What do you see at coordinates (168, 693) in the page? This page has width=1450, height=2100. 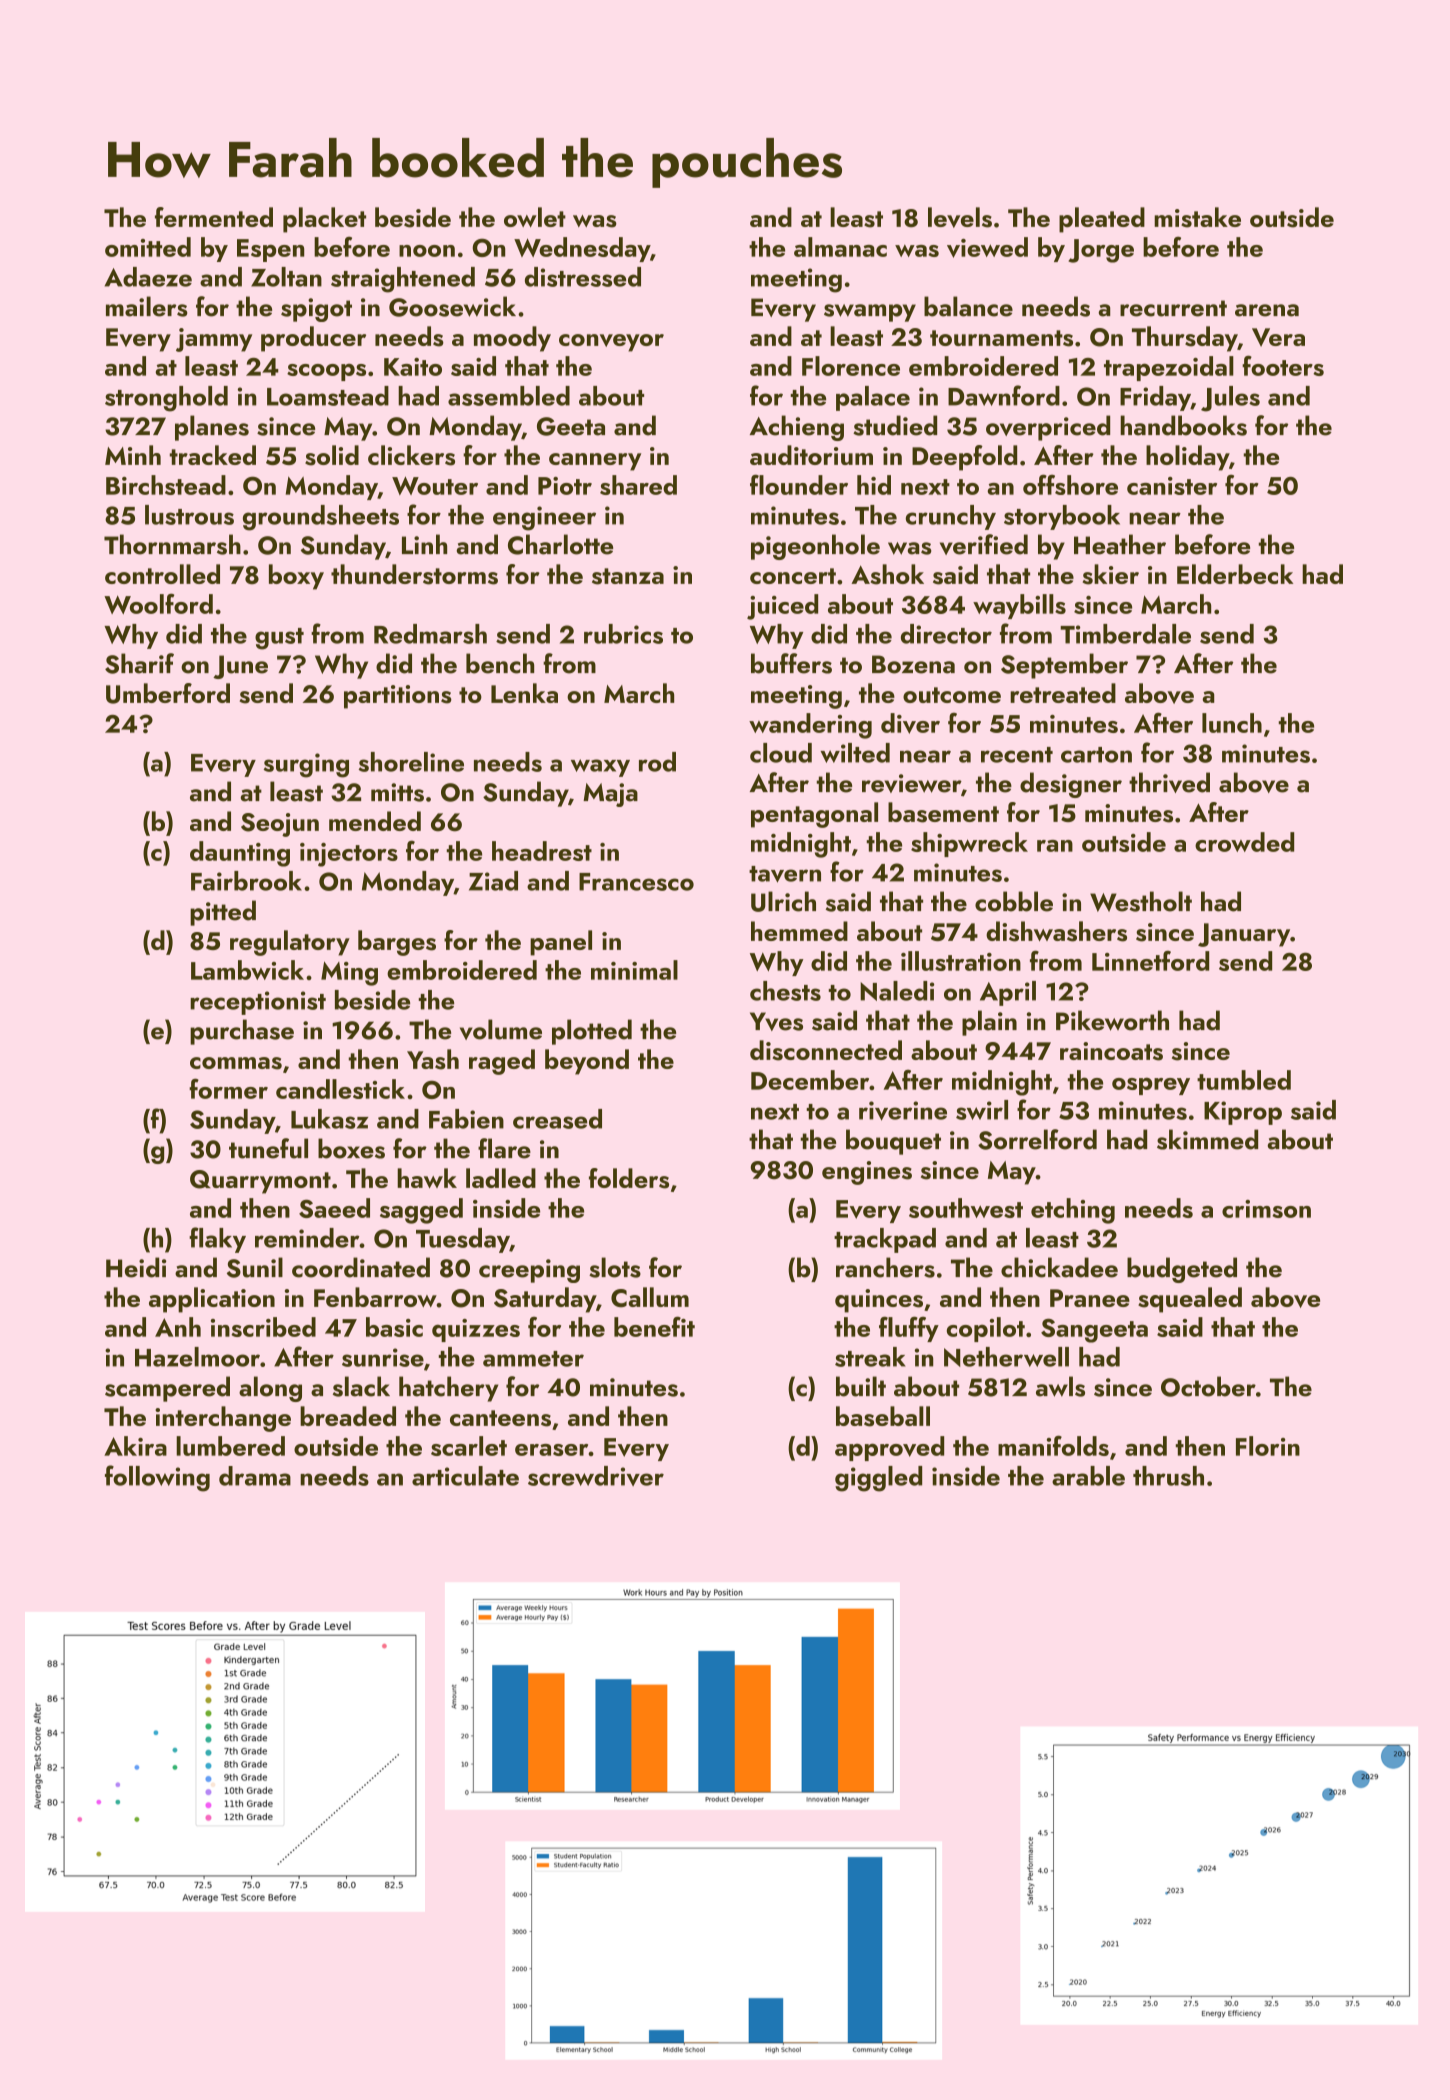 I see `Umberford` at bounding box center [168, 693].
